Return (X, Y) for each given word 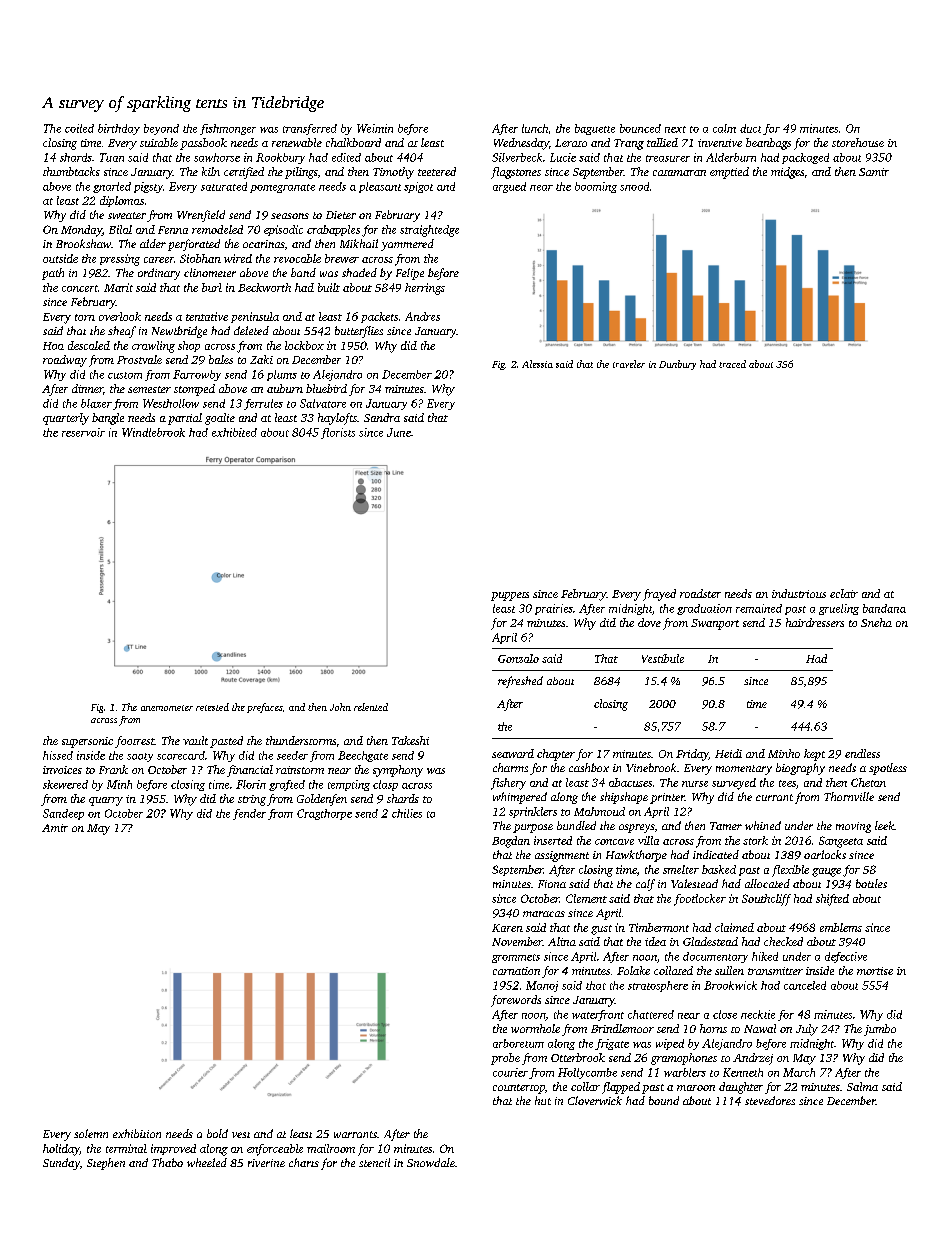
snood (634, 186)
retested (212, 707)
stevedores (770, 1100)
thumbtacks (71, 171)
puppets (510, 596)
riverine (266, 1163)
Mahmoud (599, 811)
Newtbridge (179, 332)
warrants (355, 1134)
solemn (91, 1133)
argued (509, 187)
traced (732, 364)
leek (884, 825)
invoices (62, 770)
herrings (425, 289)
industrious (799, 593)
